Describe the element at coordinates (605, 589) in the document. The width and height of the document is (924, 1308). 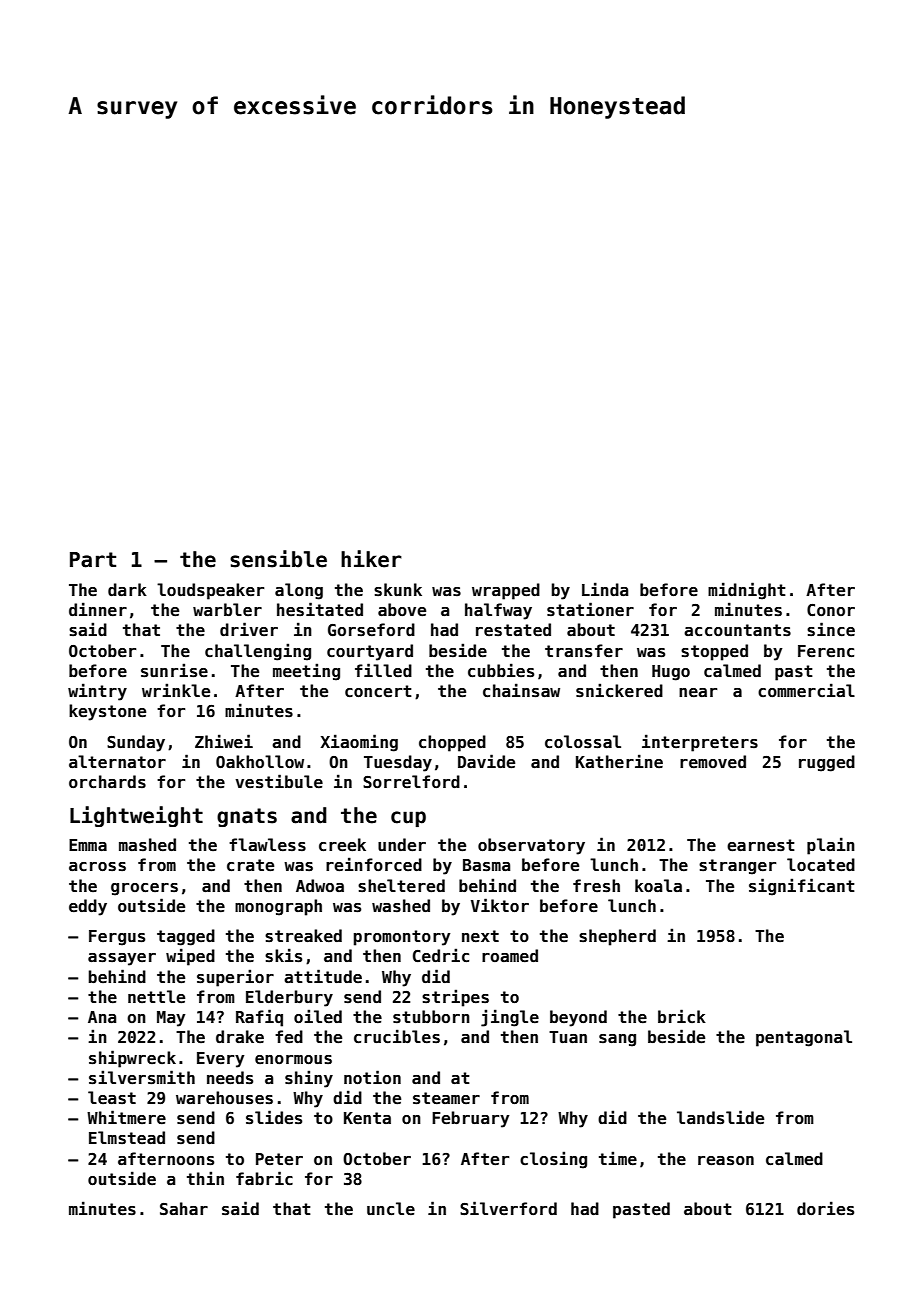
I see `Linda` at that location.
